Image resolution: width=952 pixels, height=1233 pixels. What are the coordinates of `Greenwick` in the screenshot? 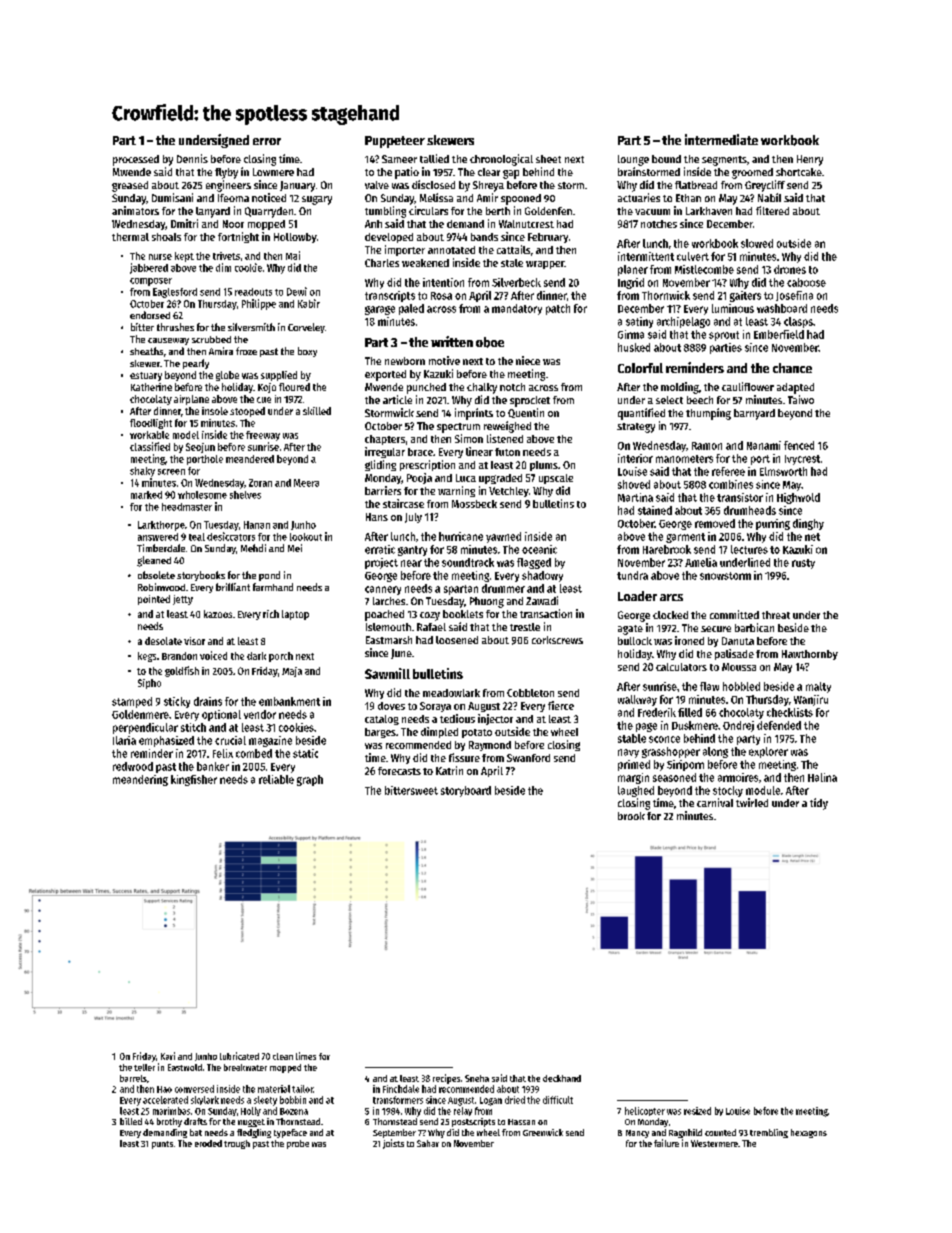 It's located at (543, 1132).
